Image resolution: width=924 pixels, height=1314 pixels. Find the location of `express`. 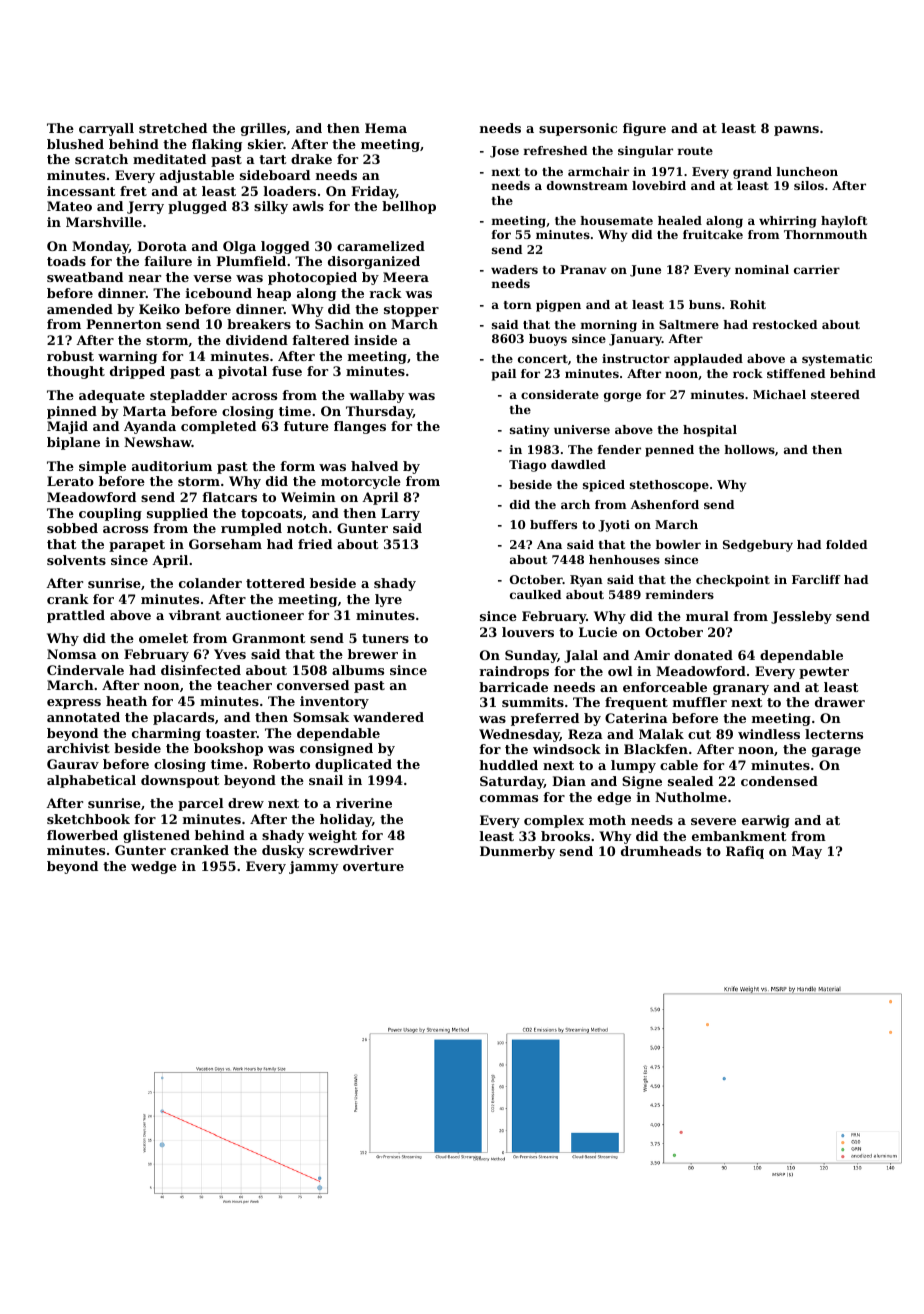

express is located at coordinates (74, 704).
